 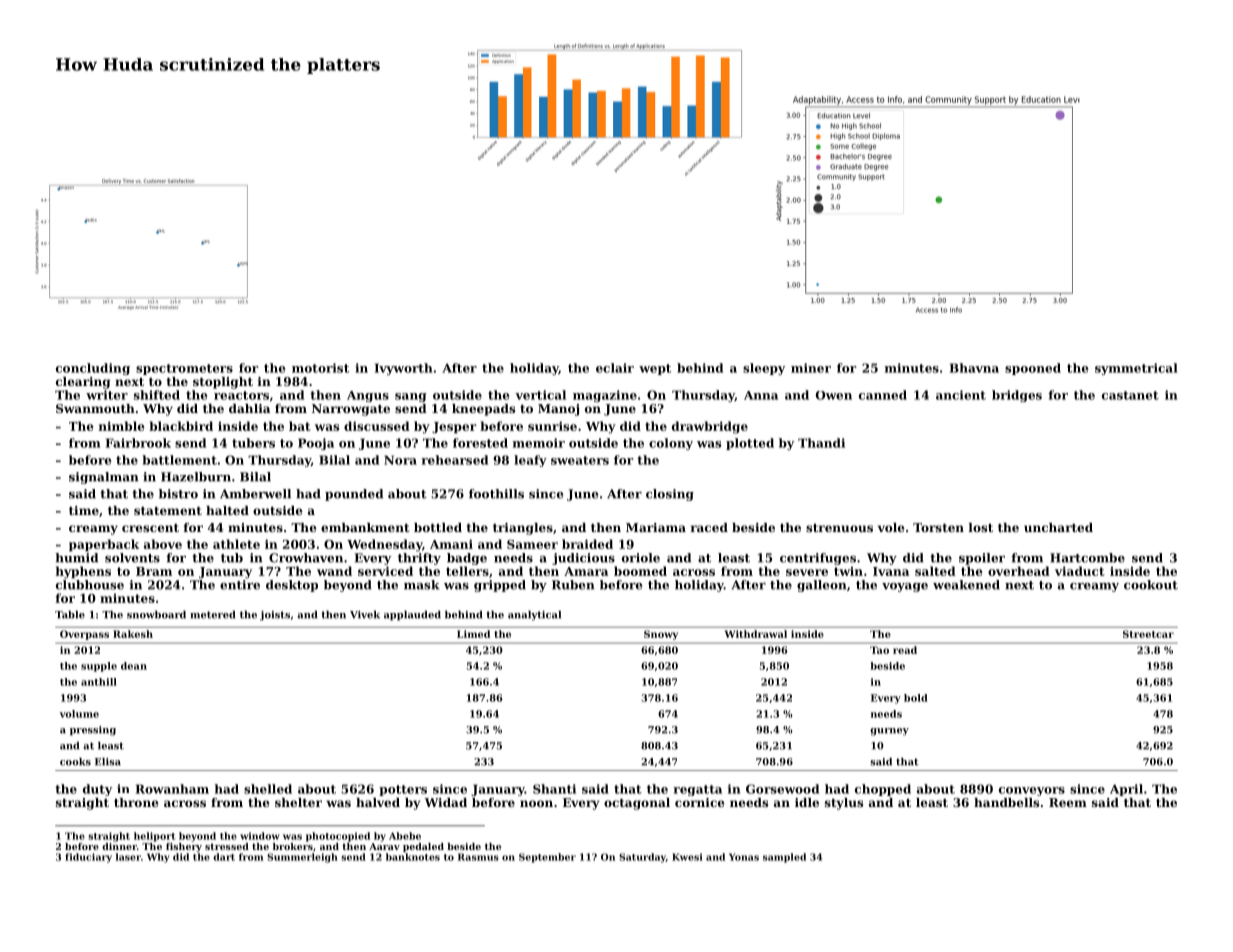 I want to click on mask, so click(x=422, y=585).
